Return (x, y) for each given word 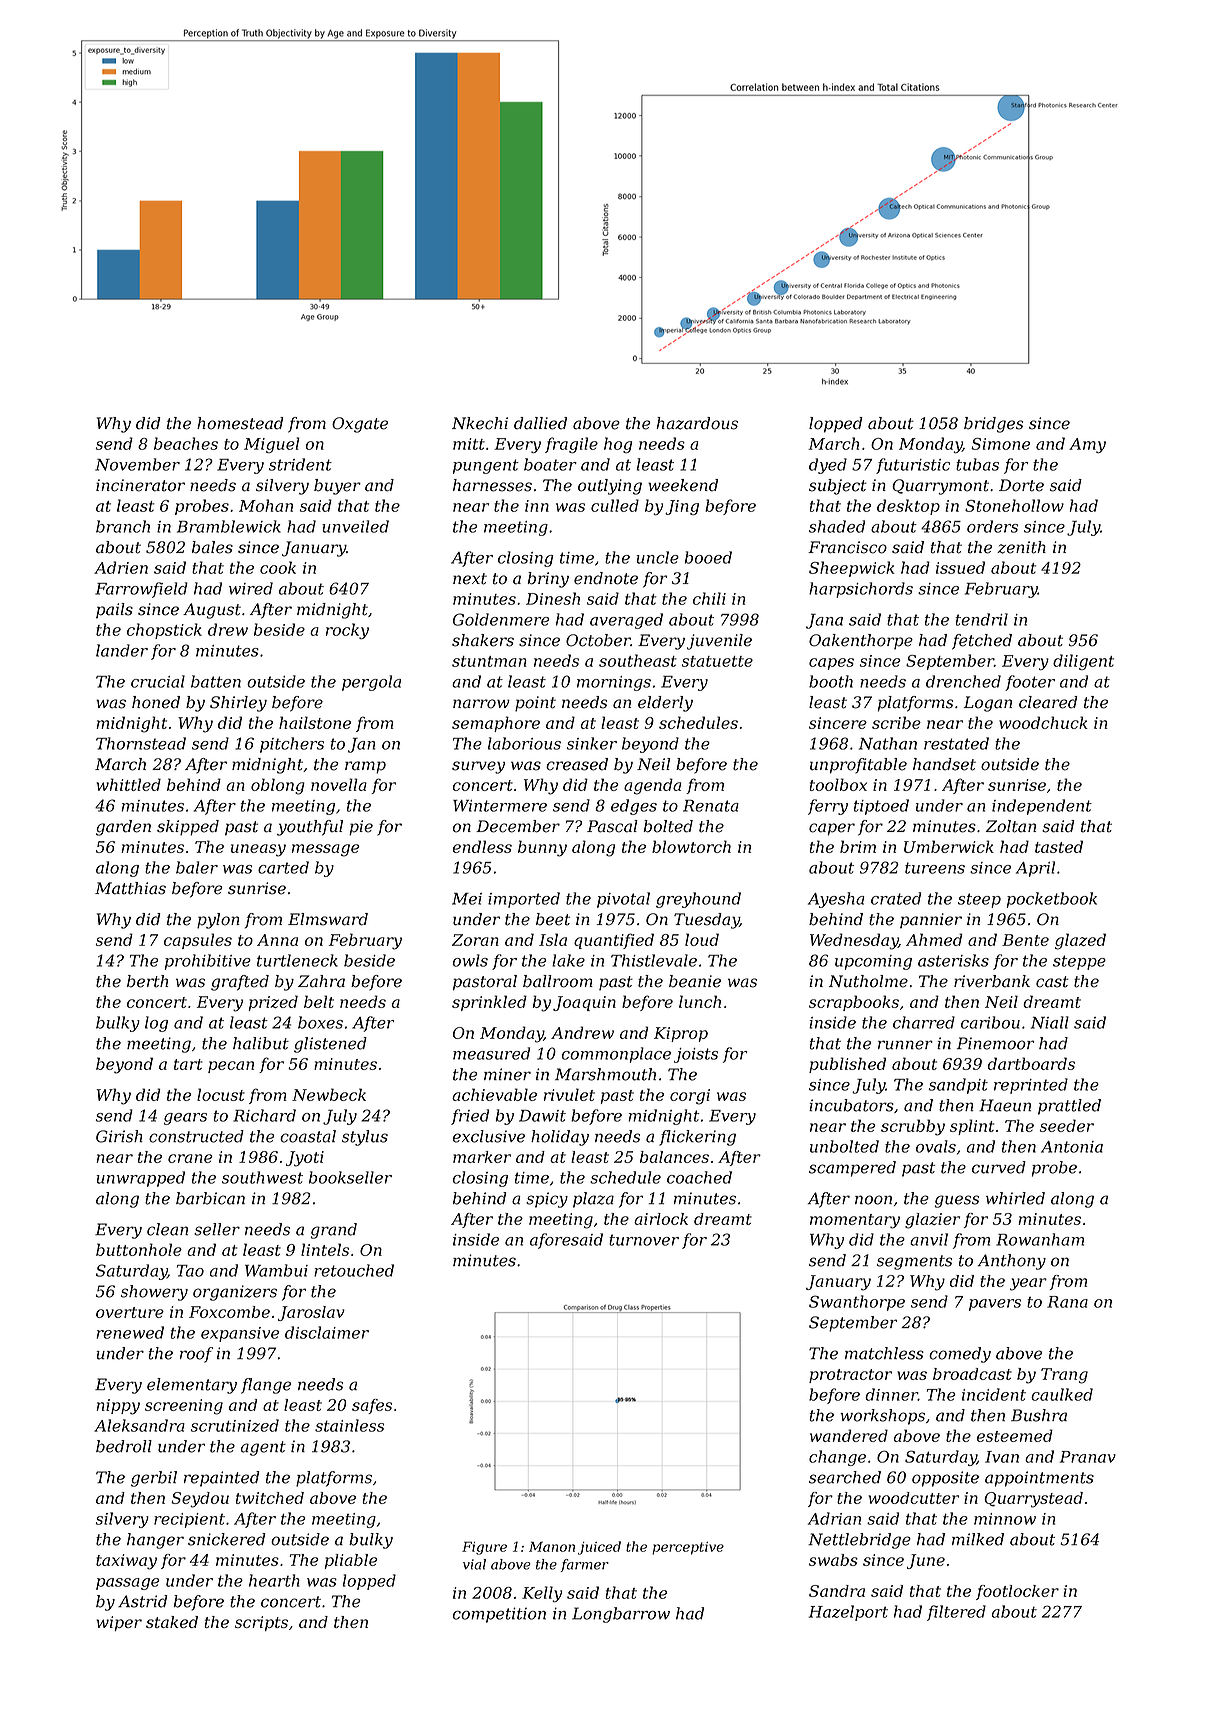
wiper (119, 1623)
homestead (240, 423)
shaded (837, 526)
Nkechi (480, 423)
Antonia (1072, 1147)
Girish (119, 1136)
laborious (524, 743)
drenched (963, 681)
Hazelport (848, 1613)
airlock (661, 1219)
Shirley (238, 704)
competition (499, 1615)
